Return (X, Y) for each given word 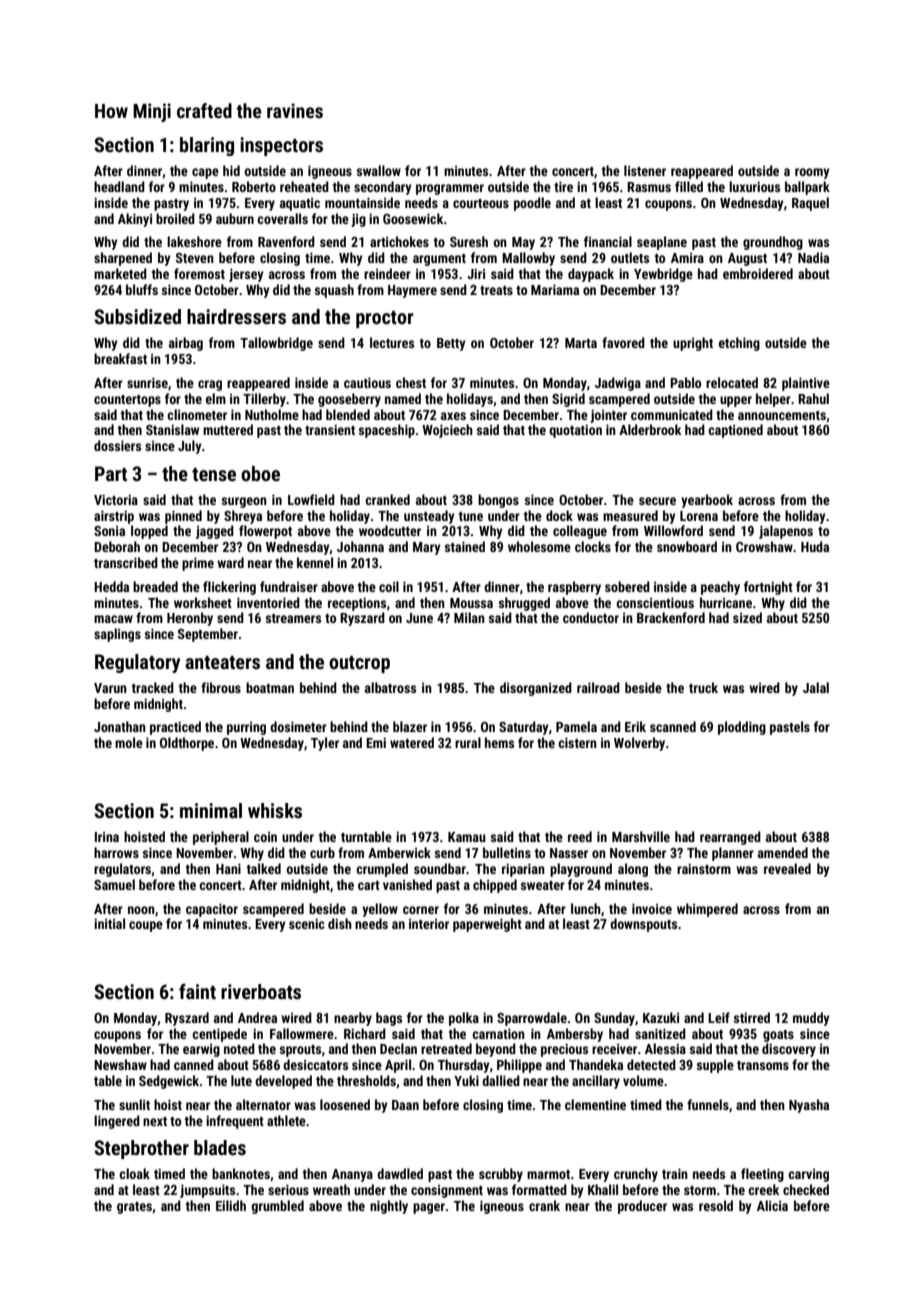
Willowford (673, 530)
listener (645, 170)
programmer (450, 189)
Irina (107, 837)
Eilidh (231, 1205)
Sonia (109, 531)
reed (580, 836)
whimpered (707, 910)
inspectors (281, 146)
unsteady (429, 517)
